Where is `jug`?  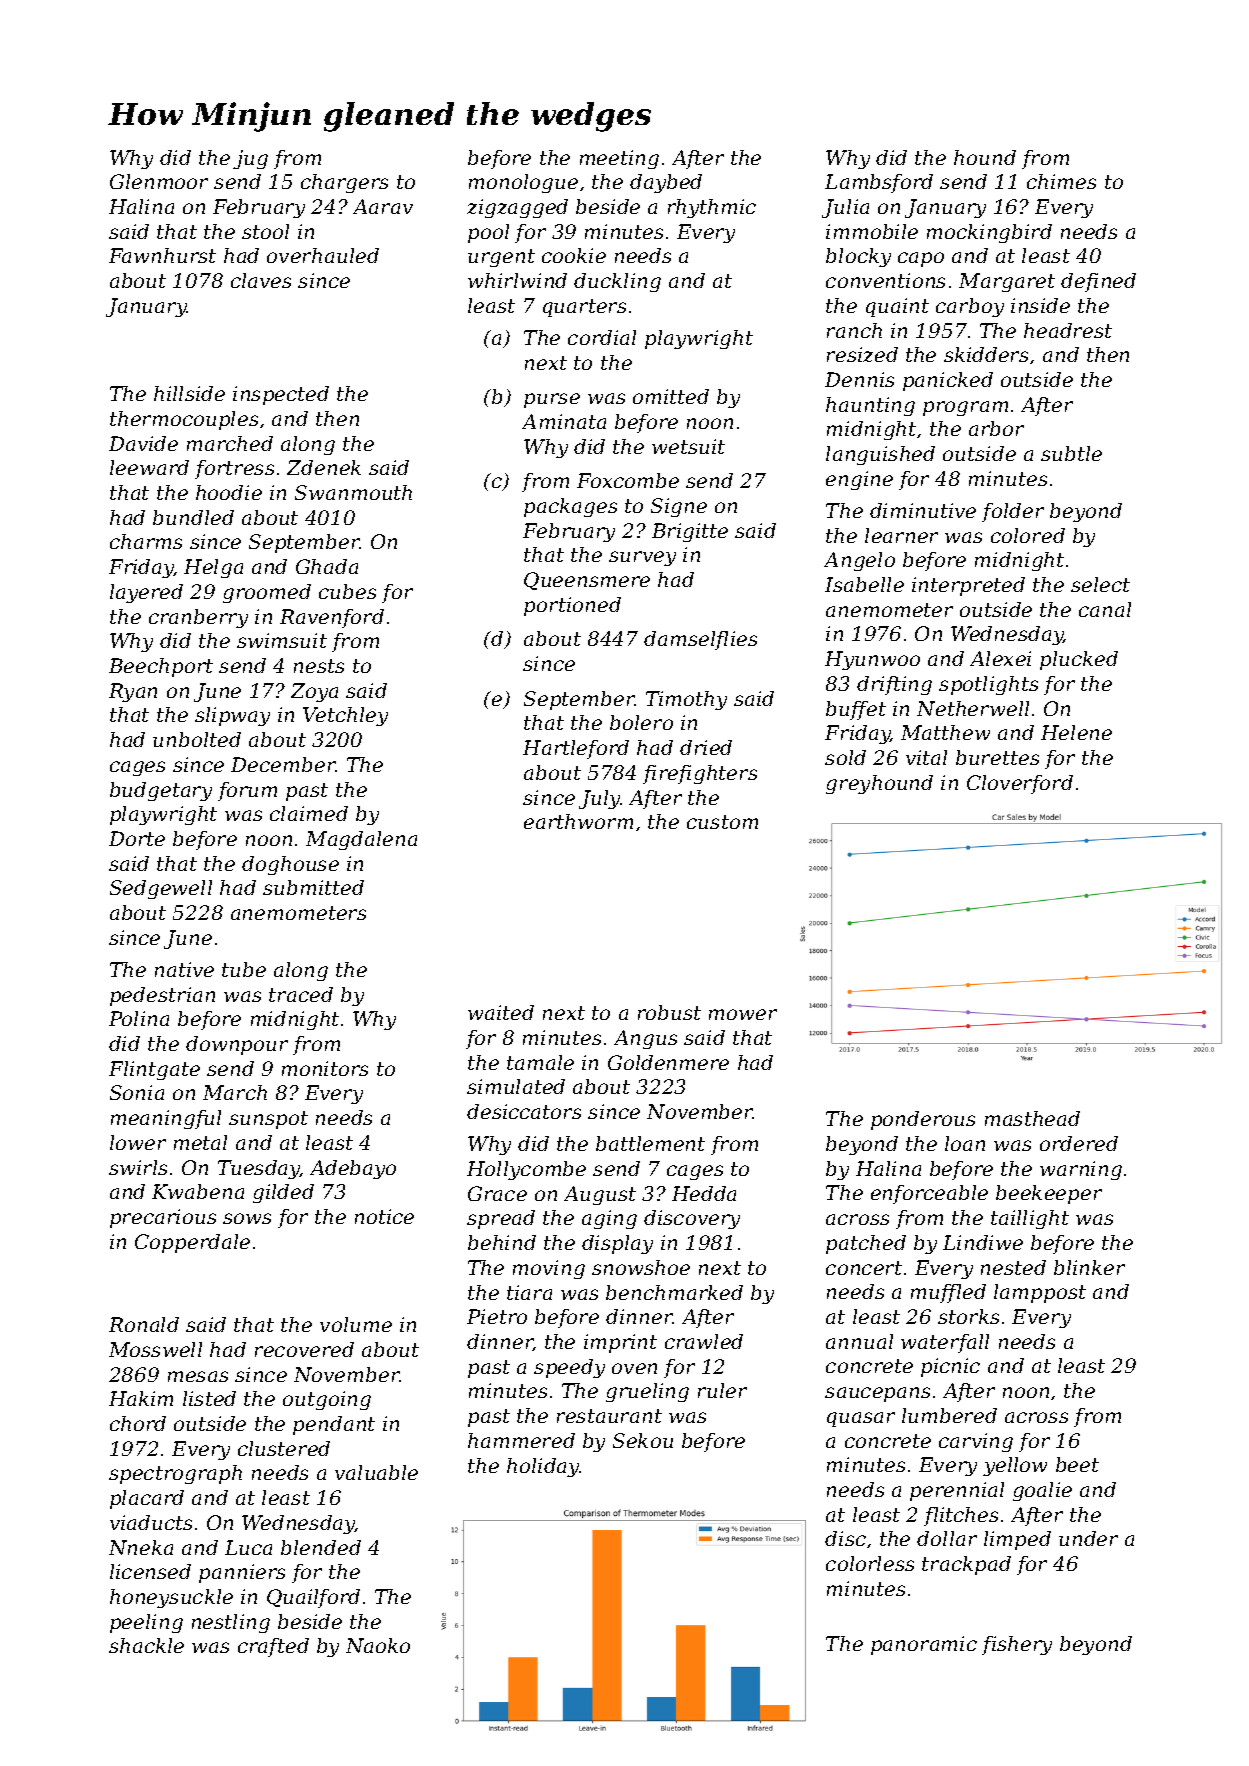
jug is located at coordinates (250, 159).
